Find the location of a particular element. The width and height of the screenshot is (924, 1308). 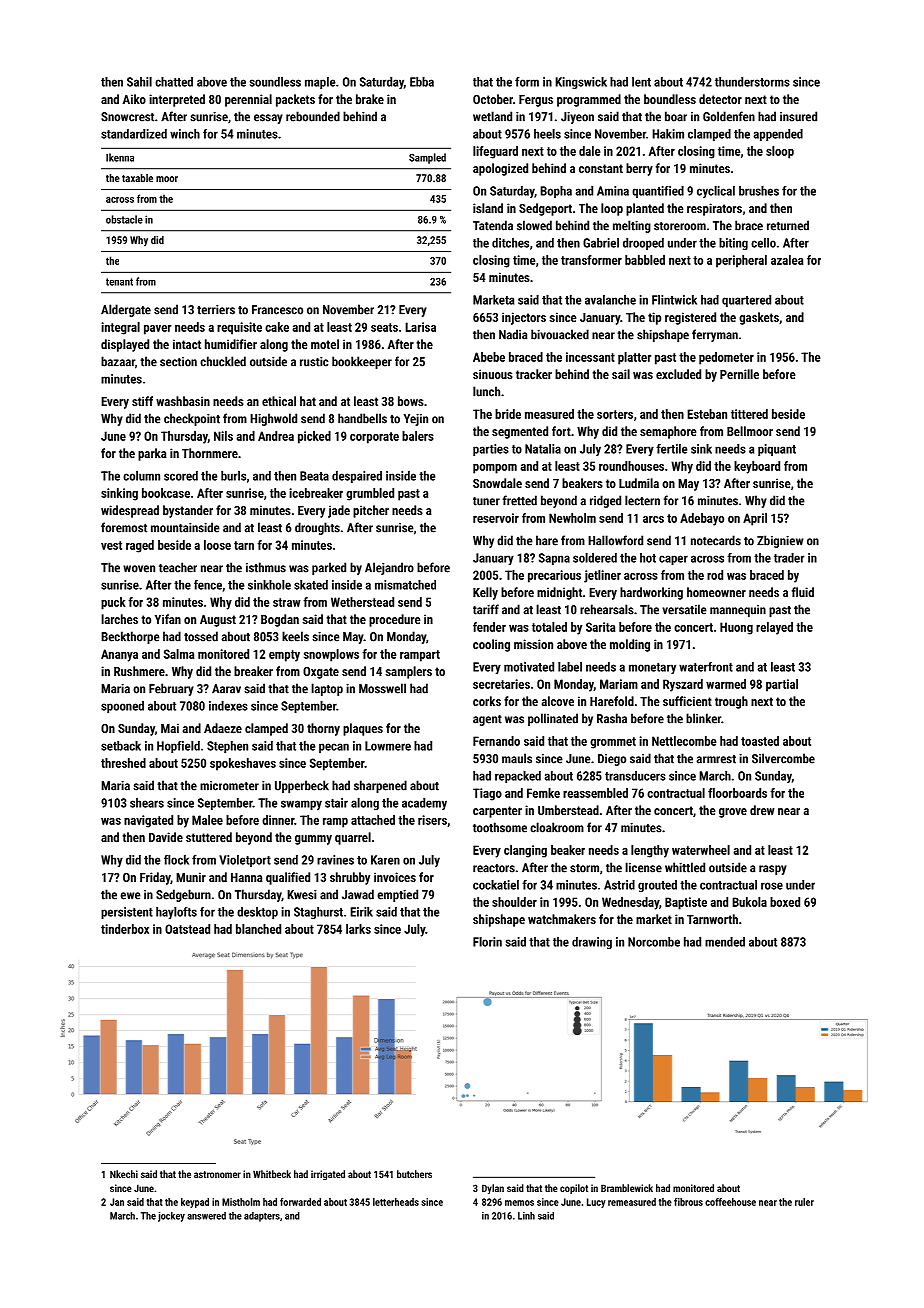

cooling is located at coordinates (491, 645).
